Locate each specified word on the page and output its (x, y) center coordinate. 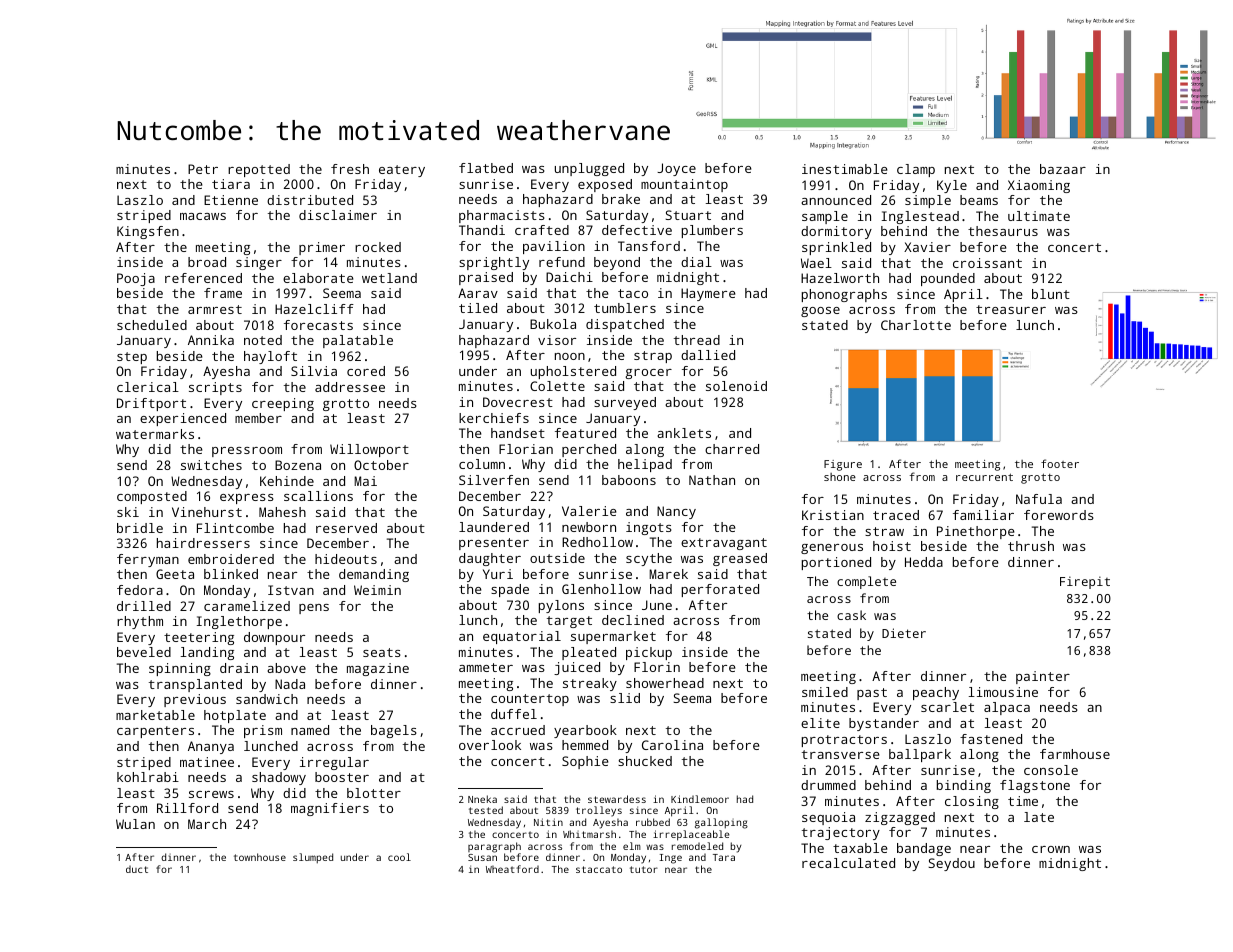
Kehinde (287, 481)
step (132, 358)
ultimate (1039, 216)
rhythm (140, 622)
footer (1060, 463)
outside (557, 558)
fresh (350, 169)
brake (621, 199)
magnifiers (330, 809)
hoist (892, 546)
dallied (708, 355)
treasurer (1011, 309)
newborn (589, 527)
